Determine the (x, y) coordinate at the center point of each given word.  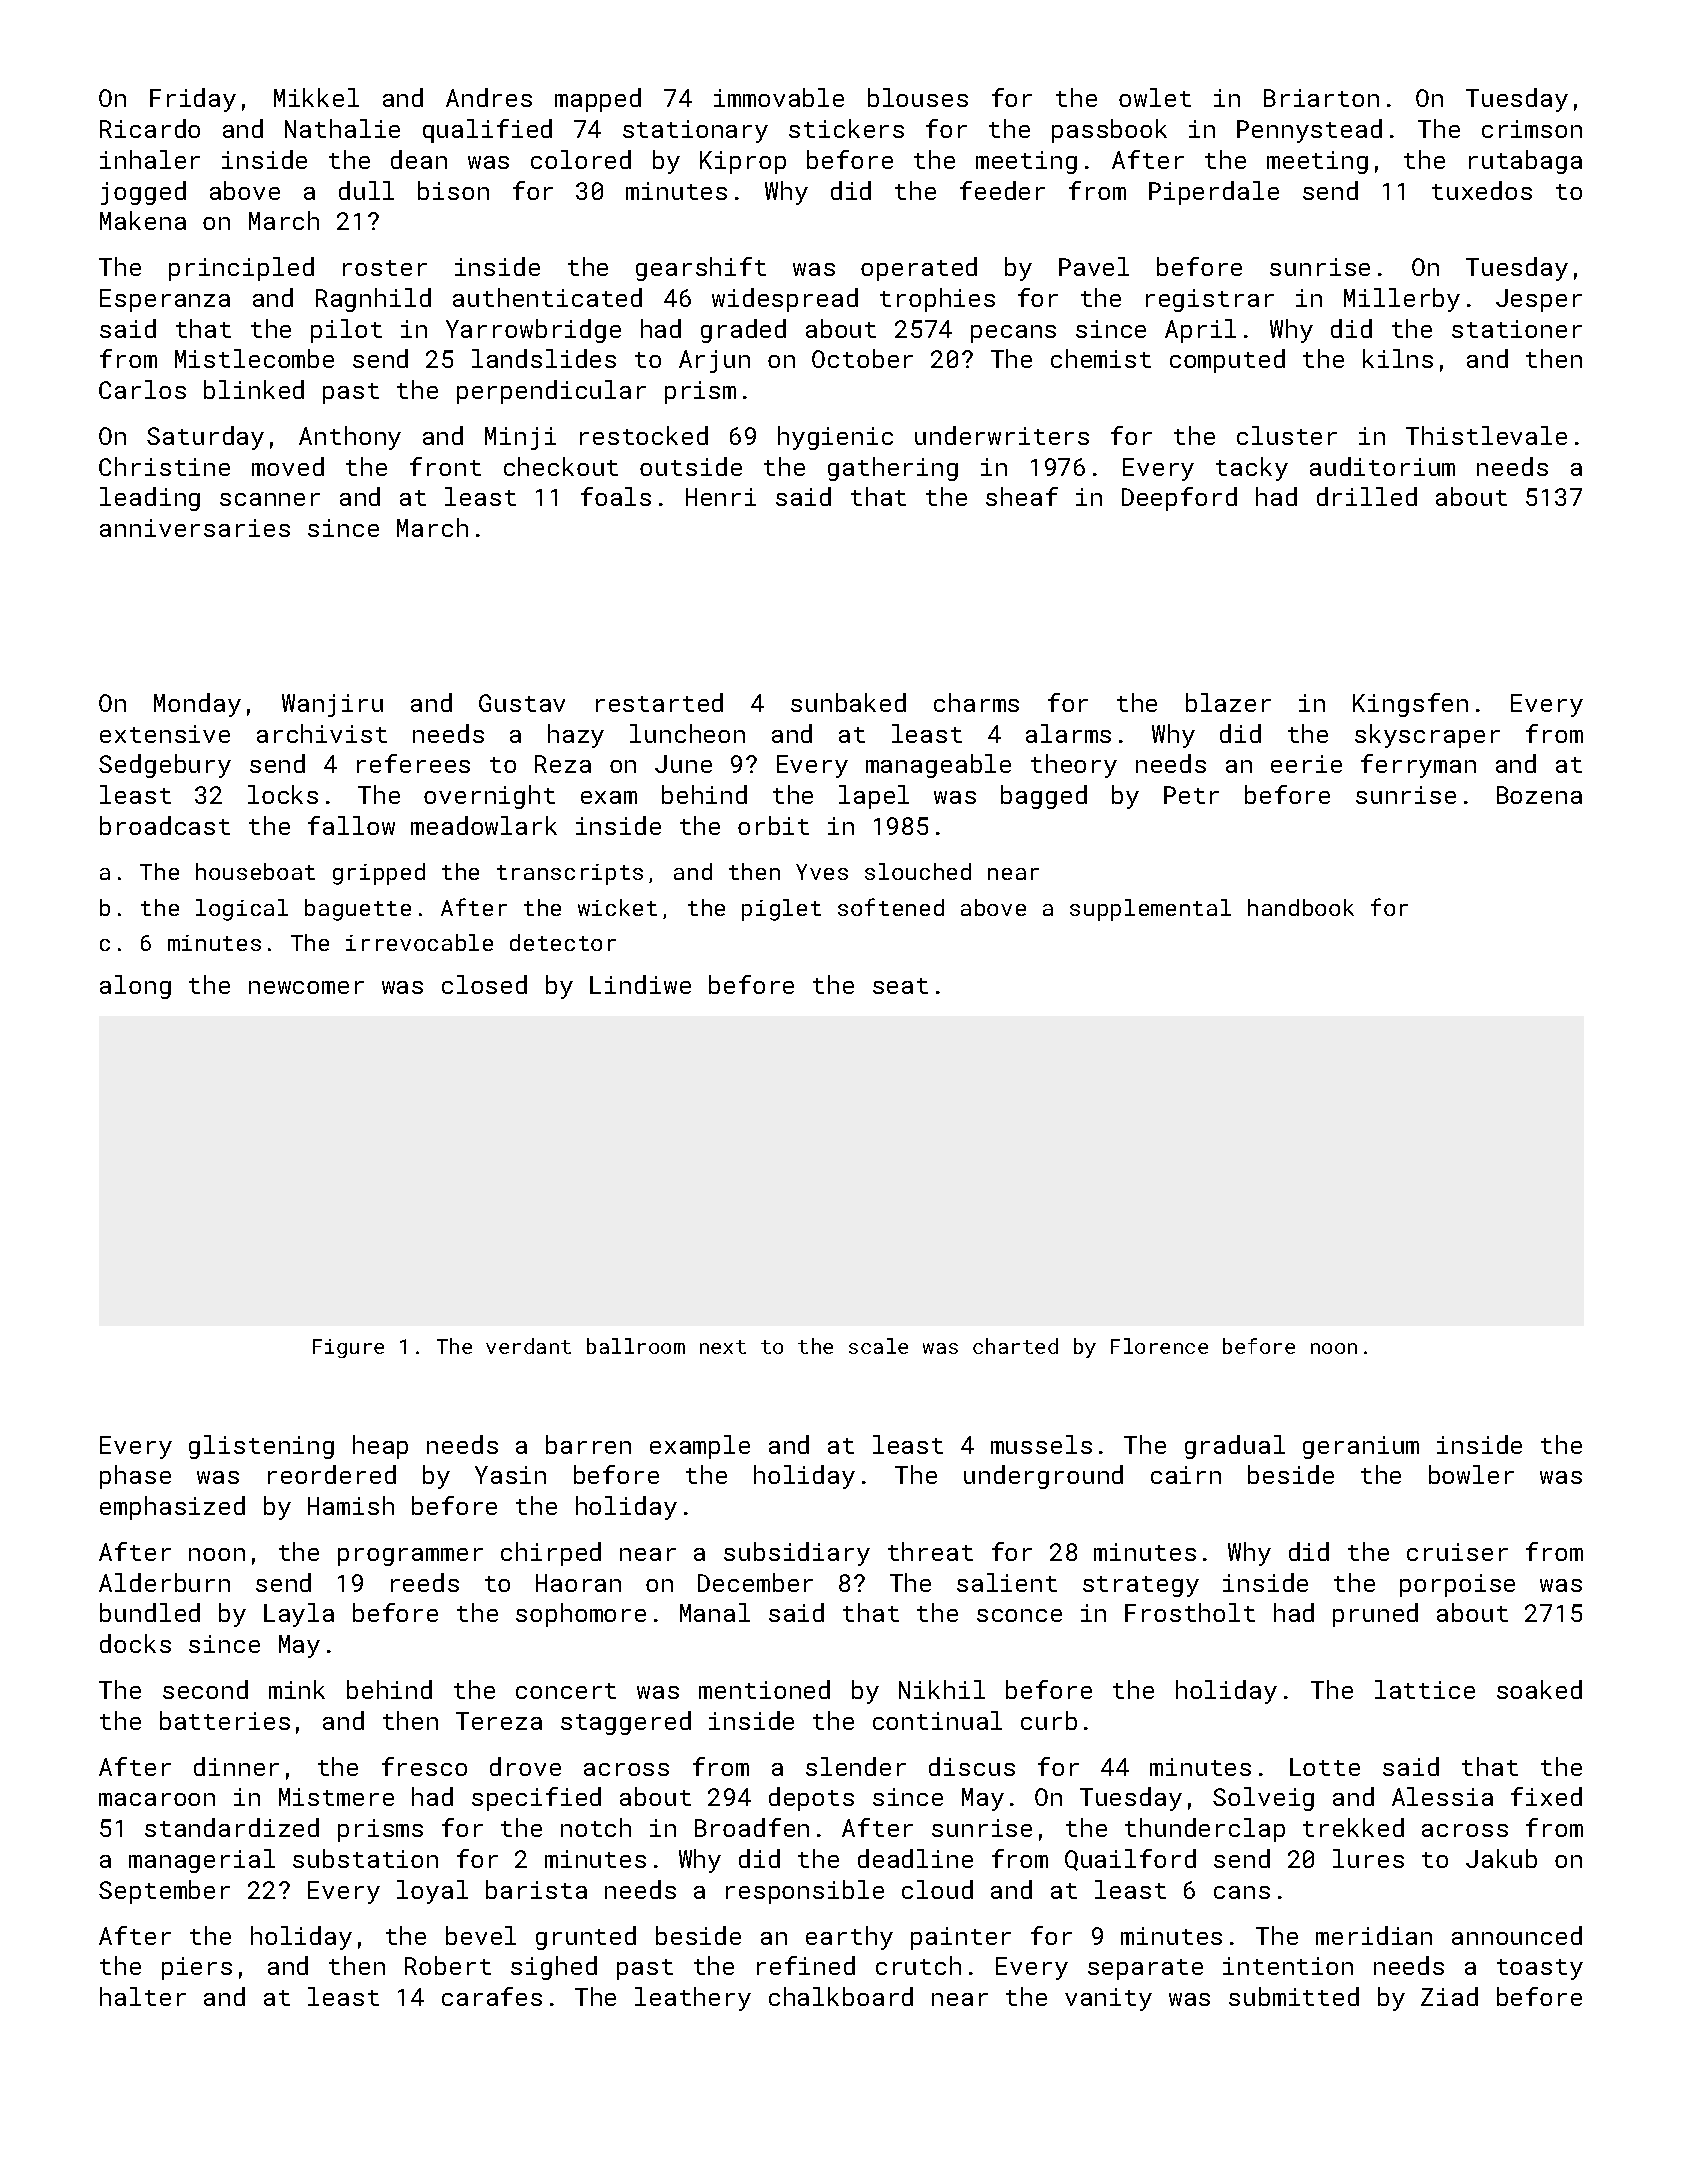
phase (135, 1477)
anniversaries (195, 528)
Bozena (1539, 795)
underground (1043, 1477)
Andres (489, 97)
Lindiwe (640, 984)
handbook (1301, 907)
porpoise (1457, 1585)
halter (143, 1996)
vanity (1108, 1999)
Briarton (1321, 98)
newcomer (306, 987)
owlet (1155, 97)
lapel (874, 797)
